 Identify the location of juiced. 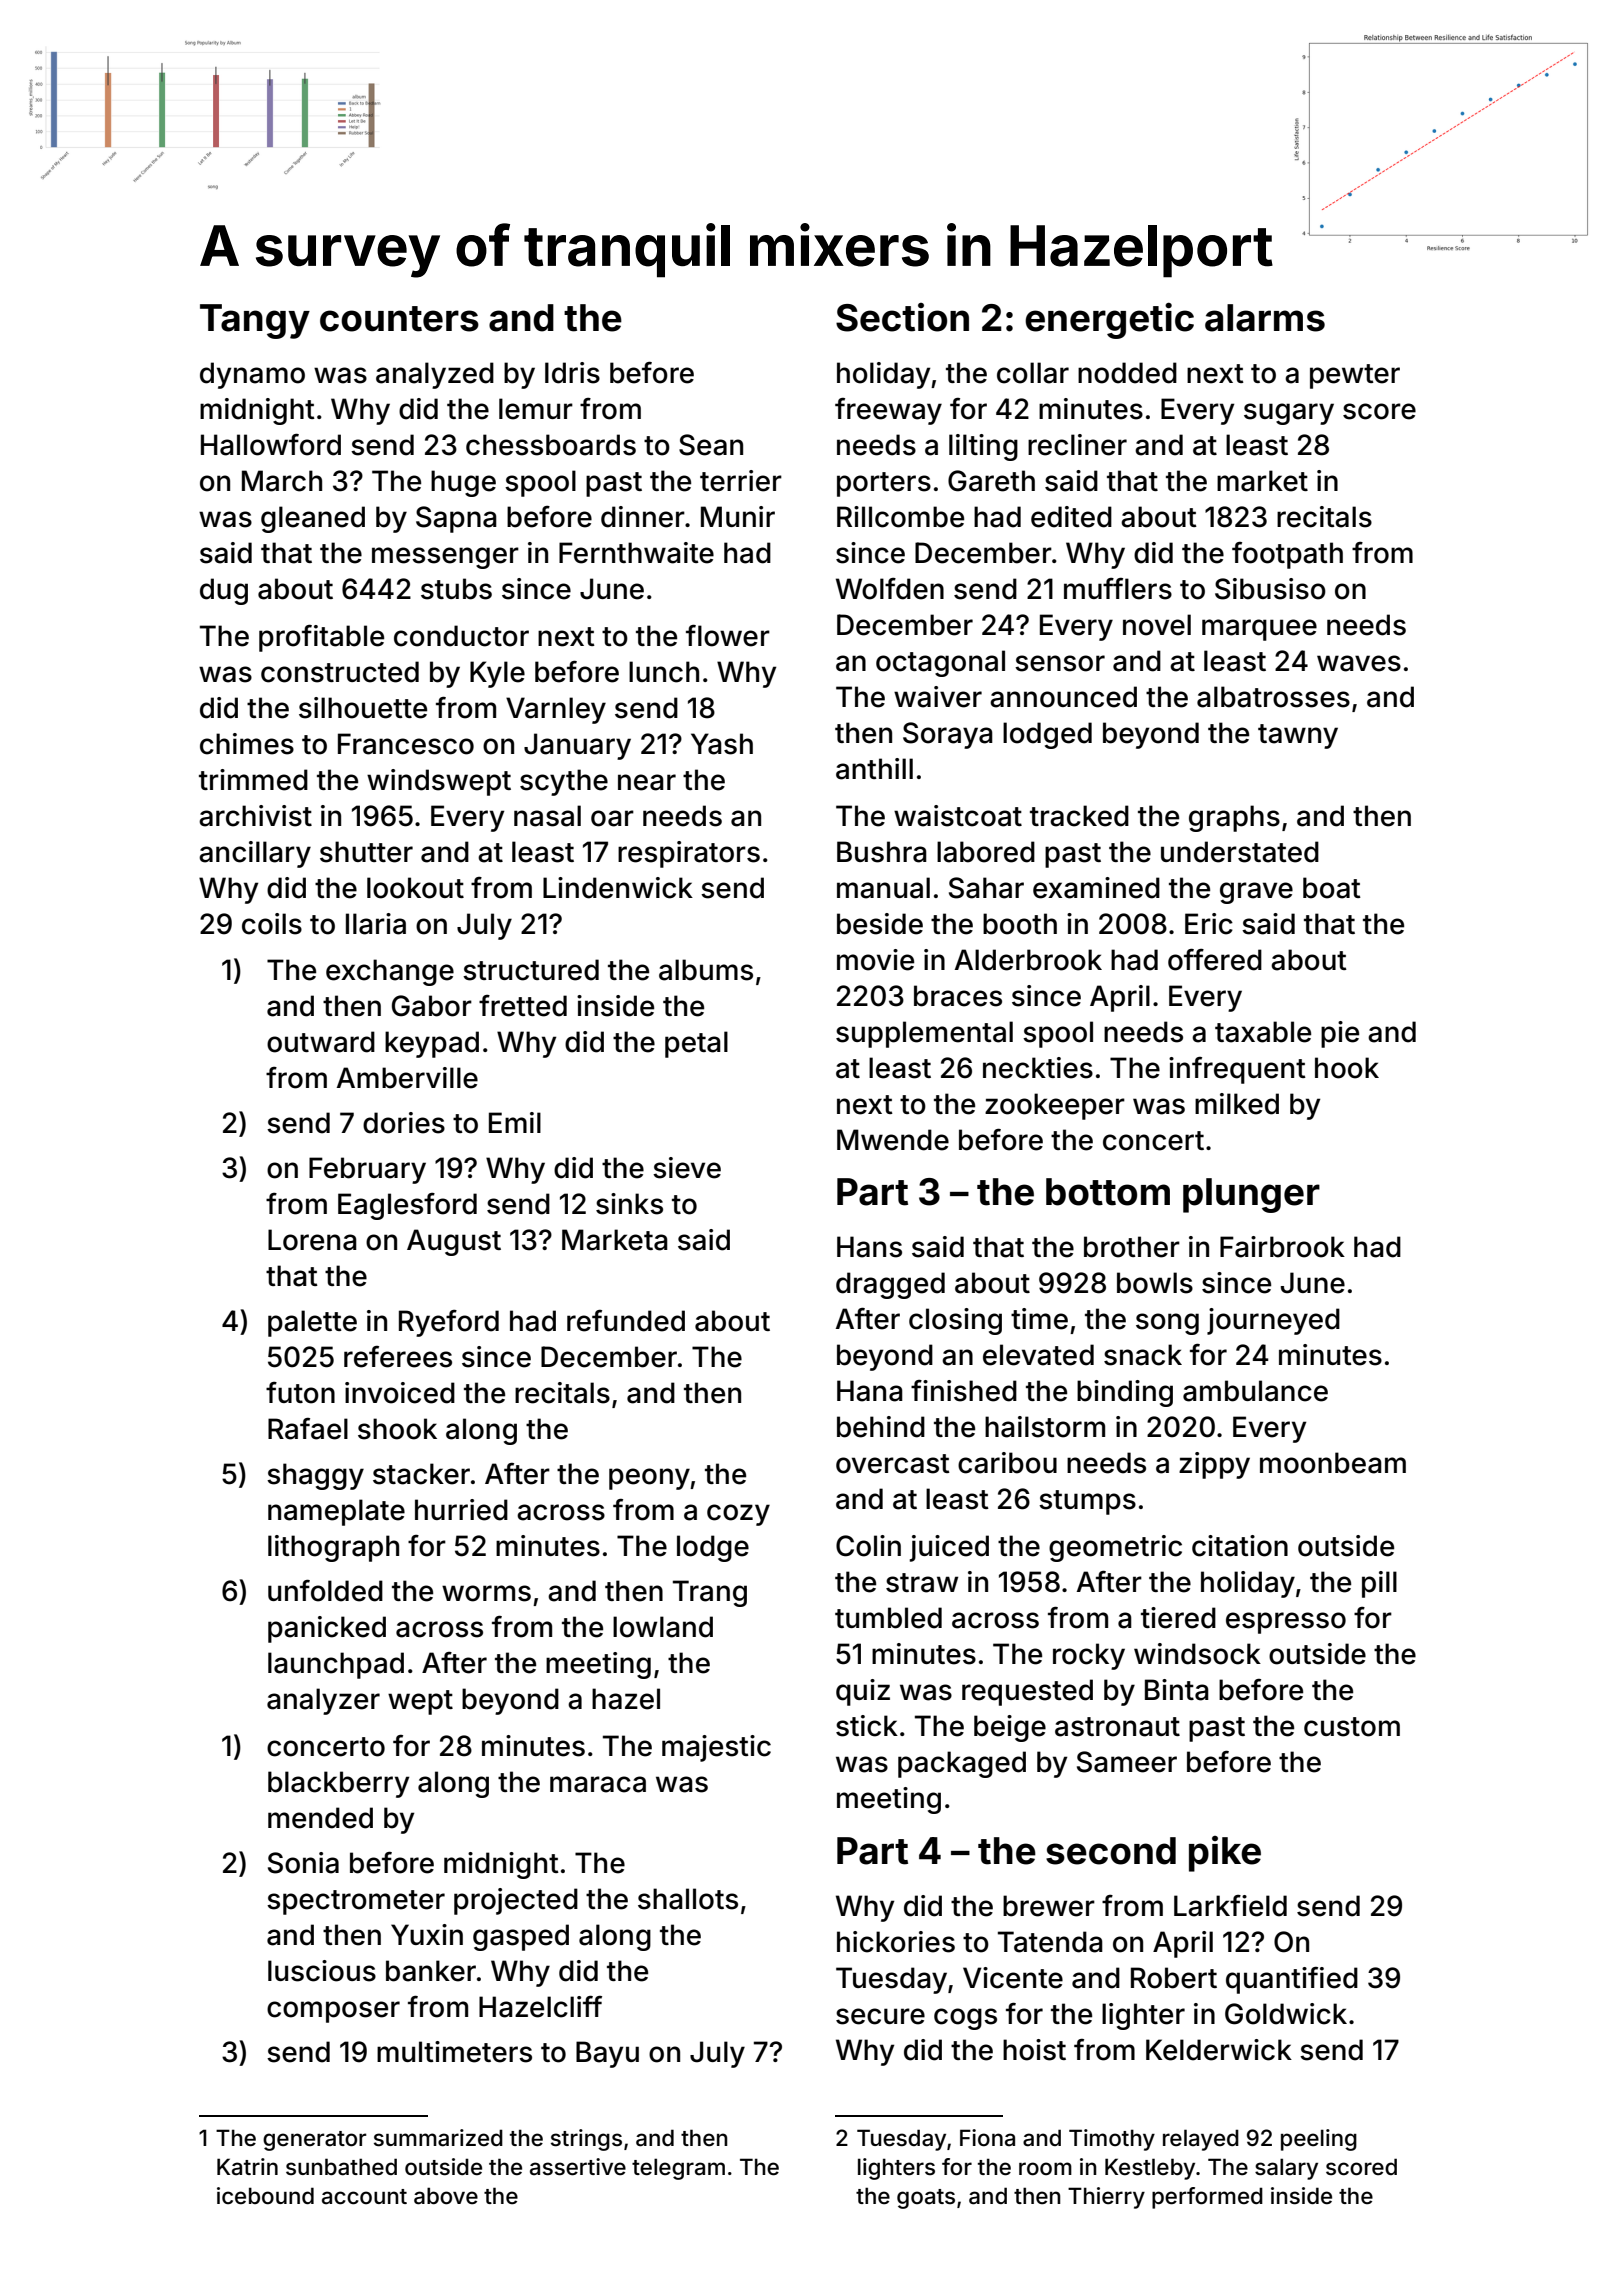
(949, 1548).
